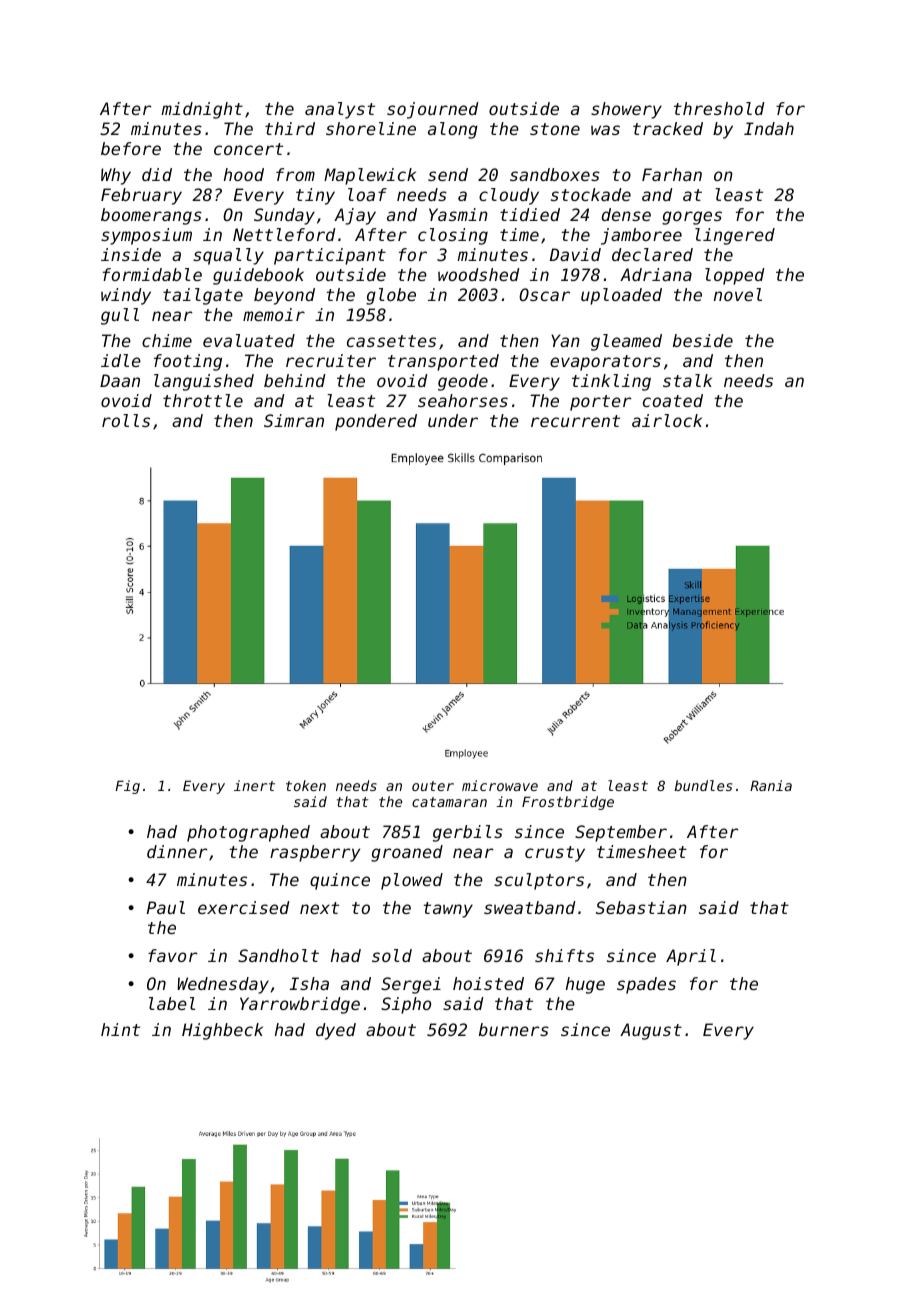  Describe the element at coordinates (126, 420) in the image. I see `rolls` at that location.
